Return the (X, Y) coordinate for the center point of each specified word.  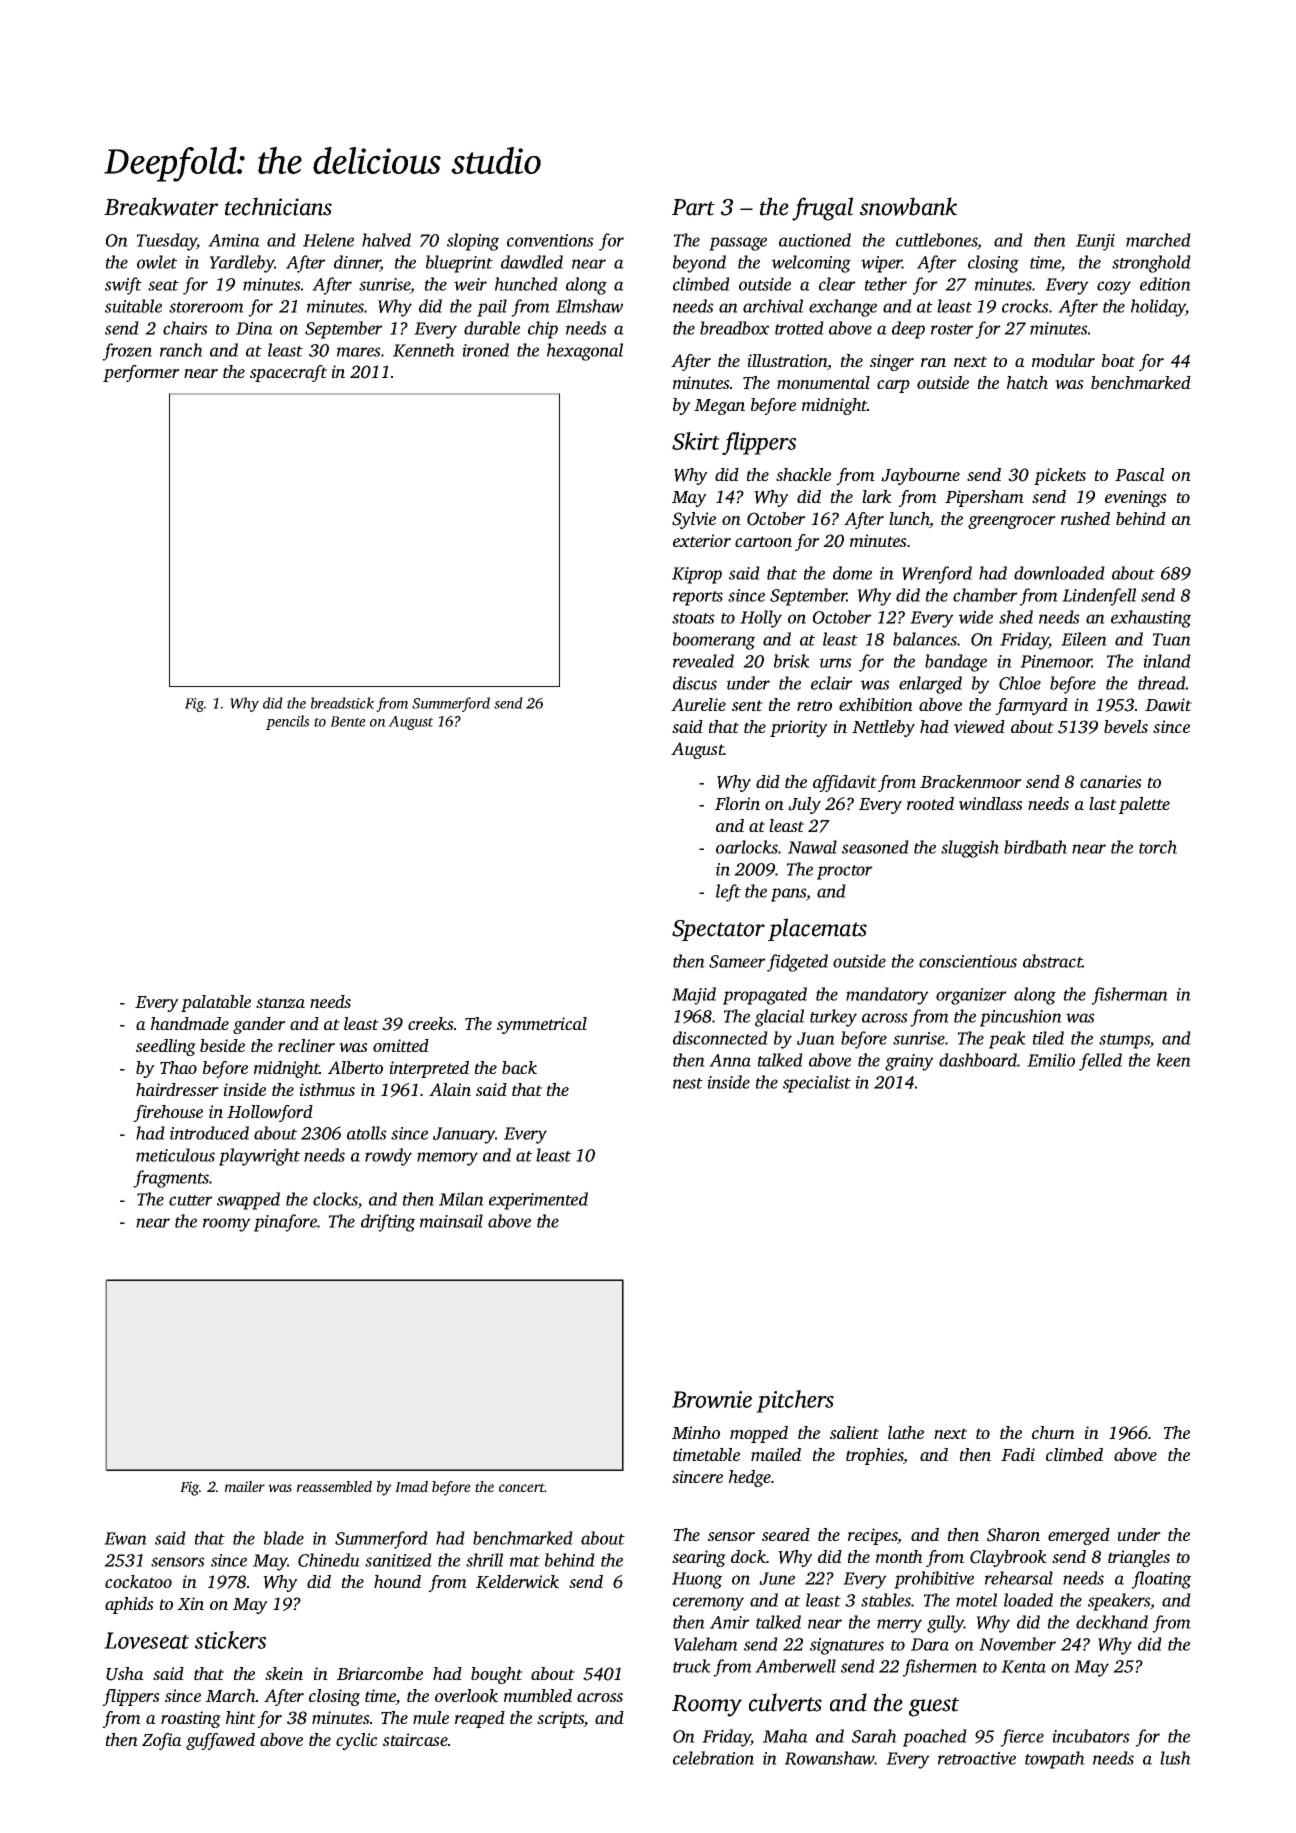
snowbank (908, 206)
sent (747, 705)
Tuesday (167, 242)
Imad (411, 1486)
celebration (713, 1758)
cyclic (356, 1741)
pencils (287, 722)
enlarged (930, 685)
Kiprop (697, 575)
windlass (991, 803)
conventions (550, 240)
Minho (696, 1432)
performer (141, 373)
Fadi (1018, 1454)
